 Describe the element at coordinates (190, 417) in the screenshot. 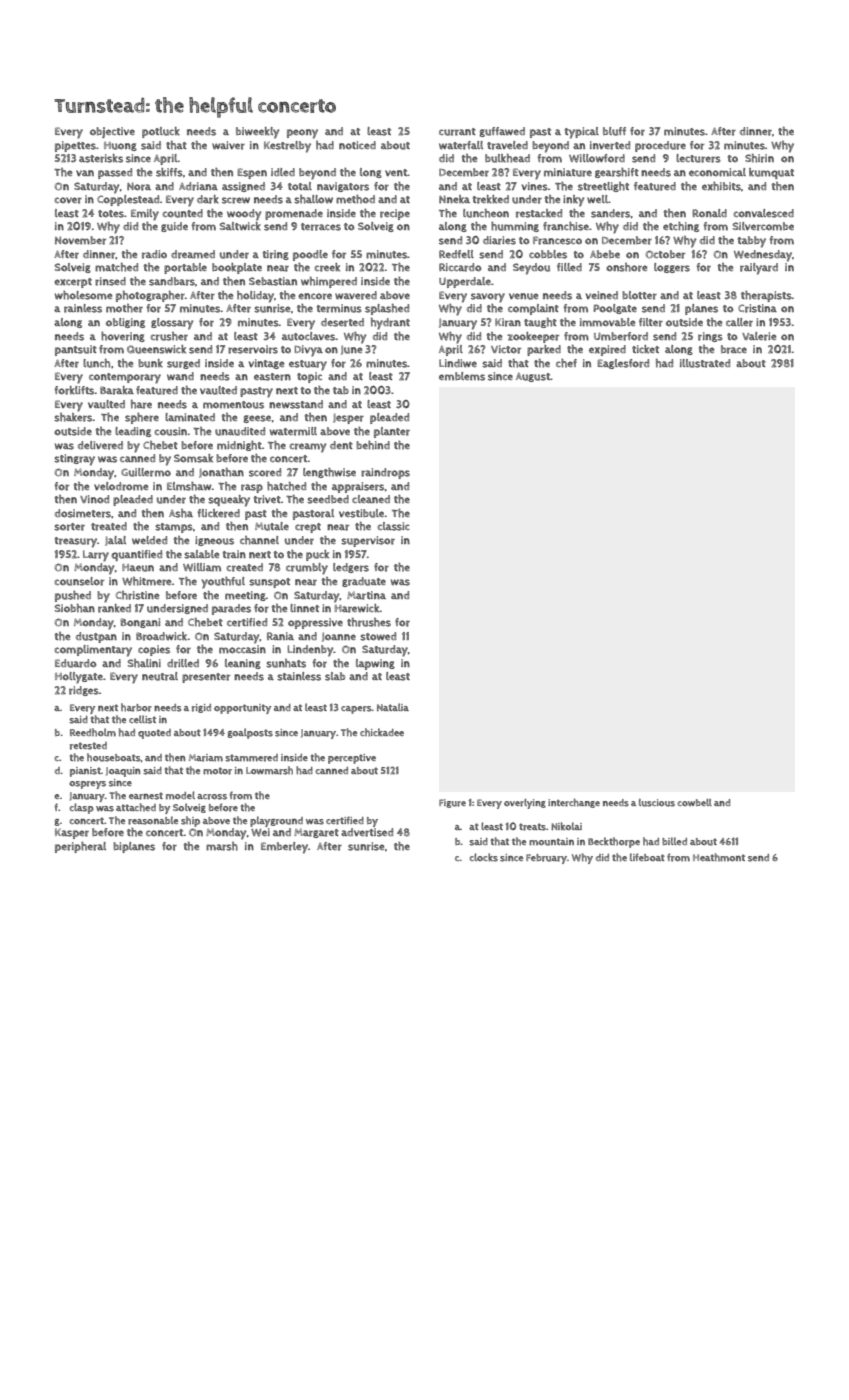

I see `laminated` at that location.
